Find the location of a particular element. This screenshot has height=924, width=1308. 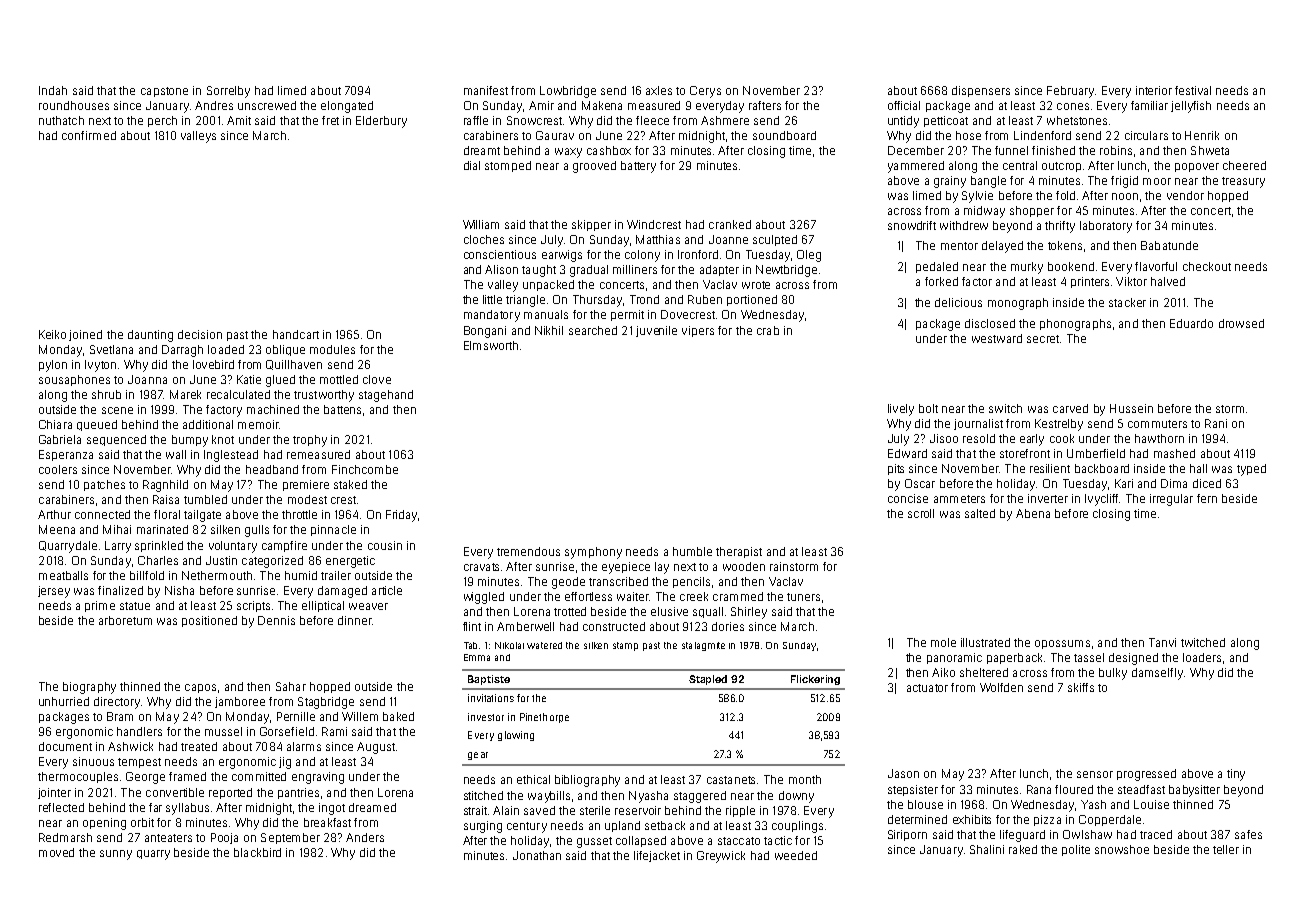

perch is located at coordinates (162, 121).
